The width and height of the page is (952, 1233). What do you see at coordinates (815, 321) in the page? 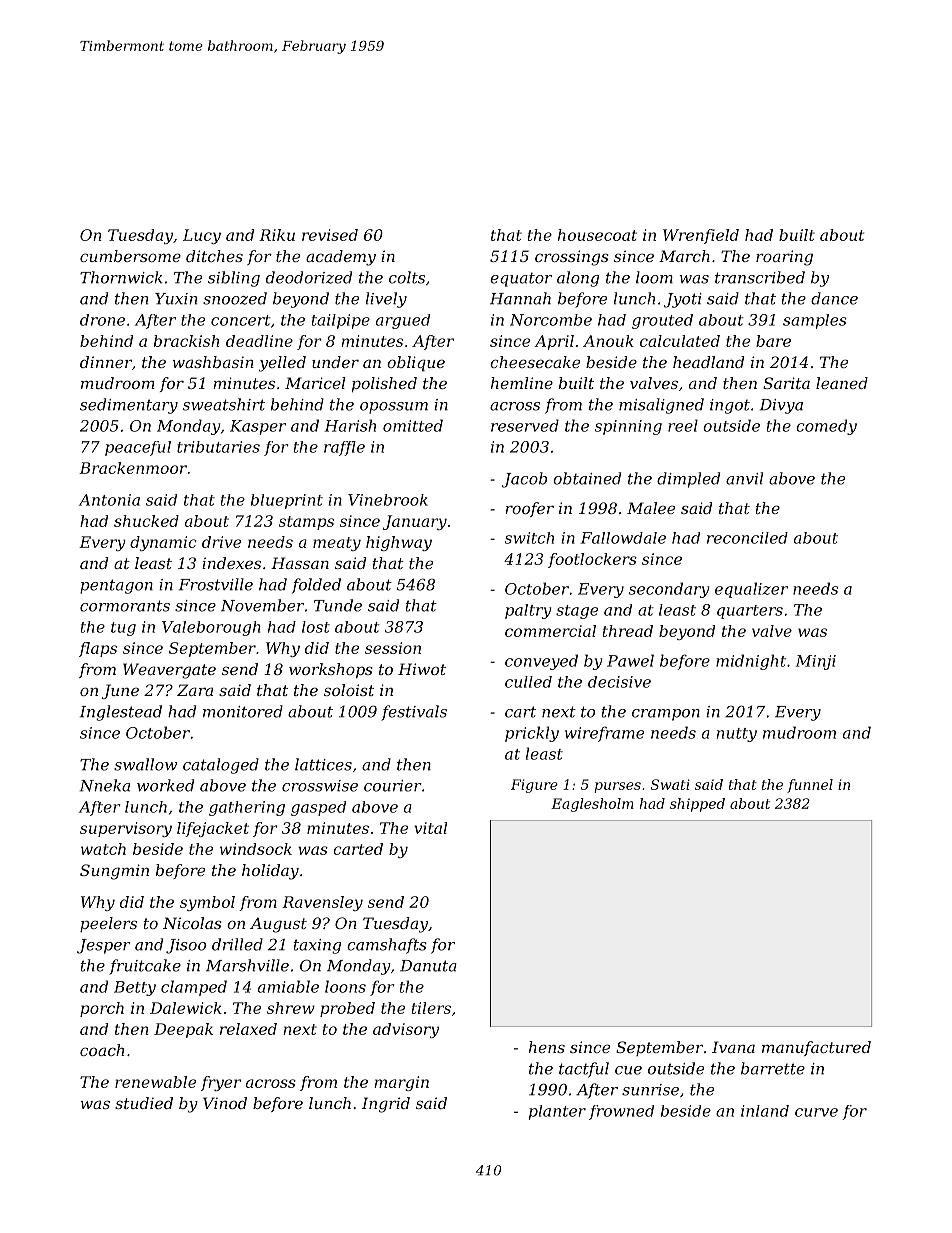
I see `samples` at bounding box center [815, 321].
